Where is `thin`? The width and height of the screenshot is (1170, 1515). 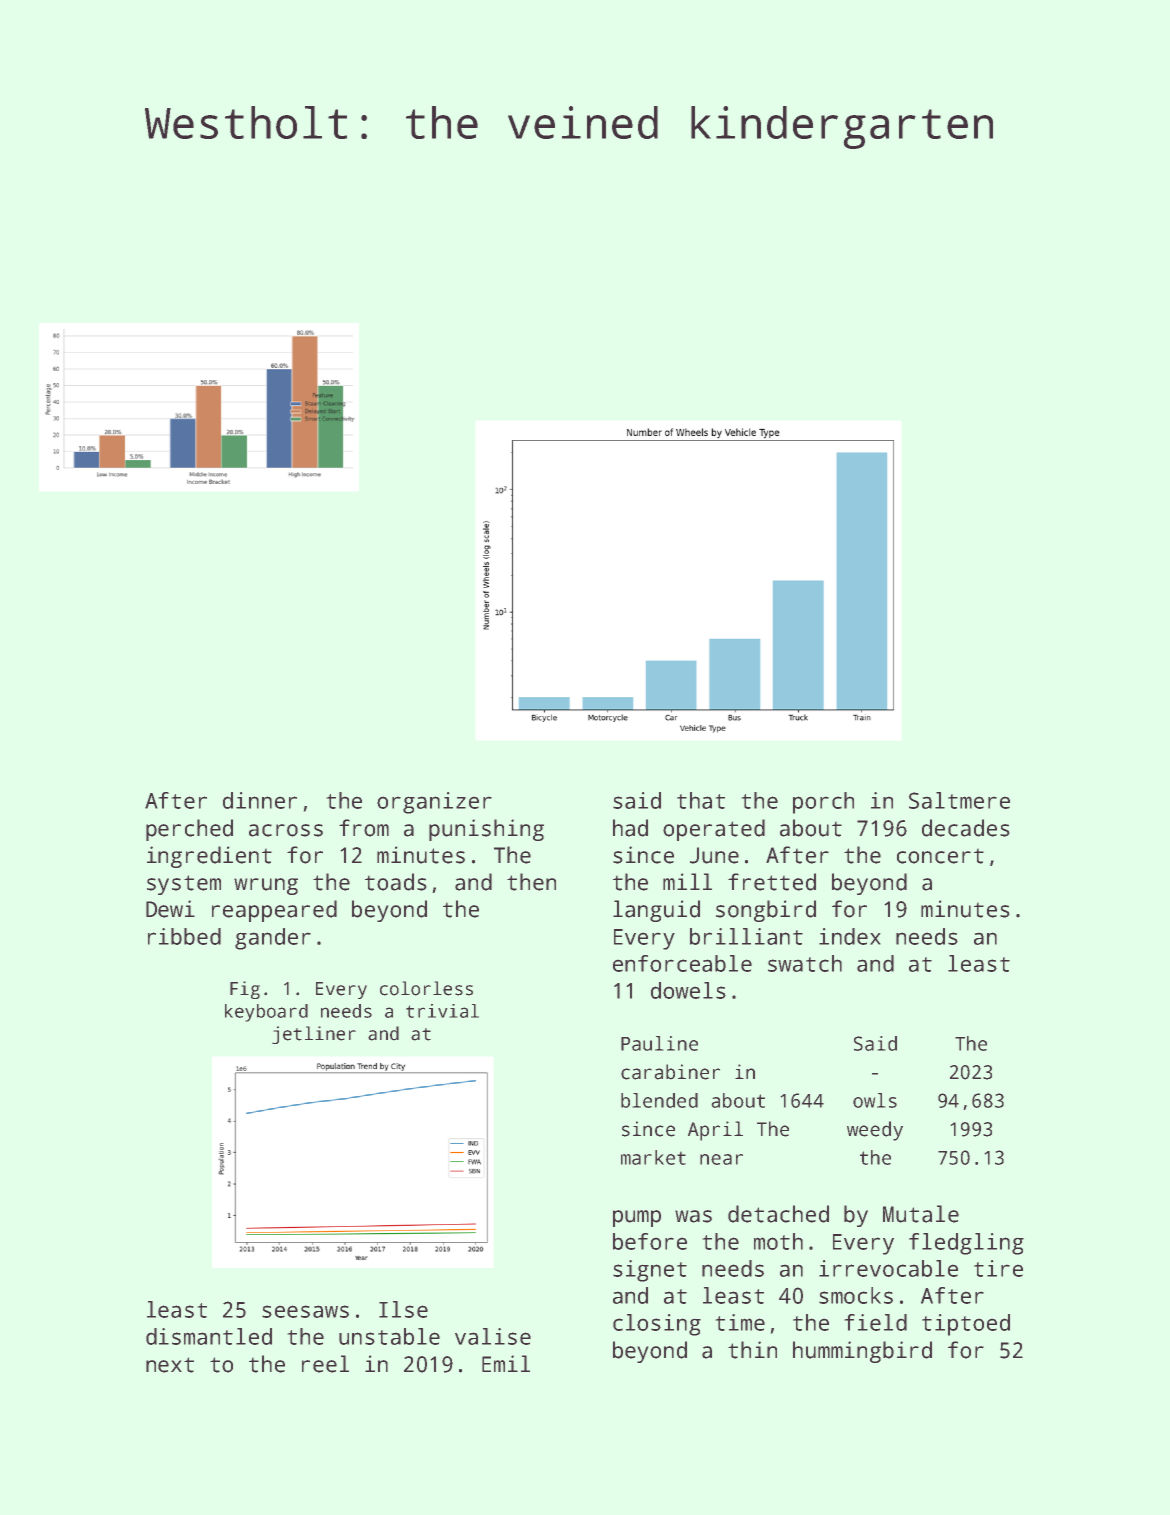
thin is located at coordinates (752, 1350).
